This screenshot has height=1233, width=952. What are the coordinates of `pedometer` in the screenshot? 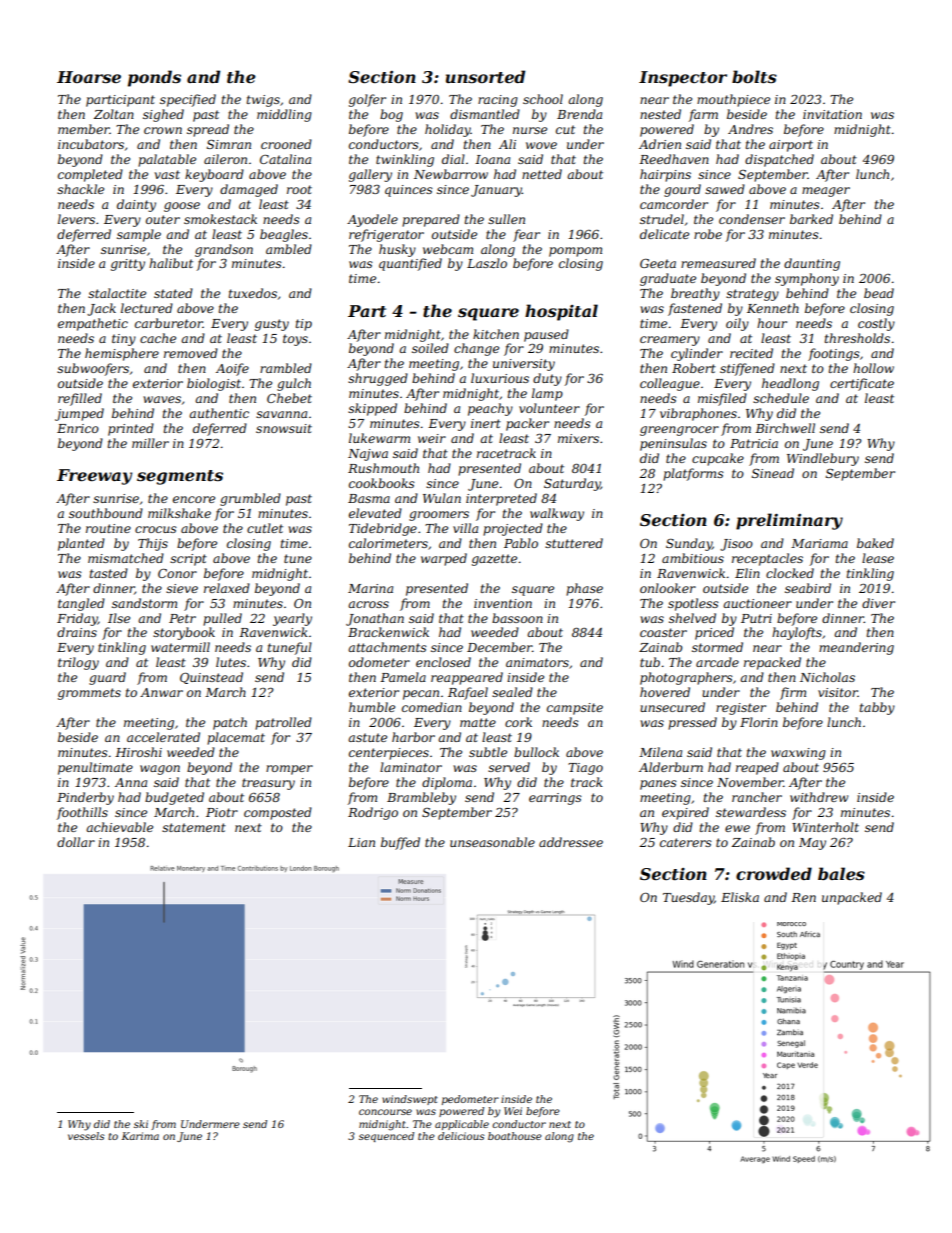 It's located at (470, 1100).
